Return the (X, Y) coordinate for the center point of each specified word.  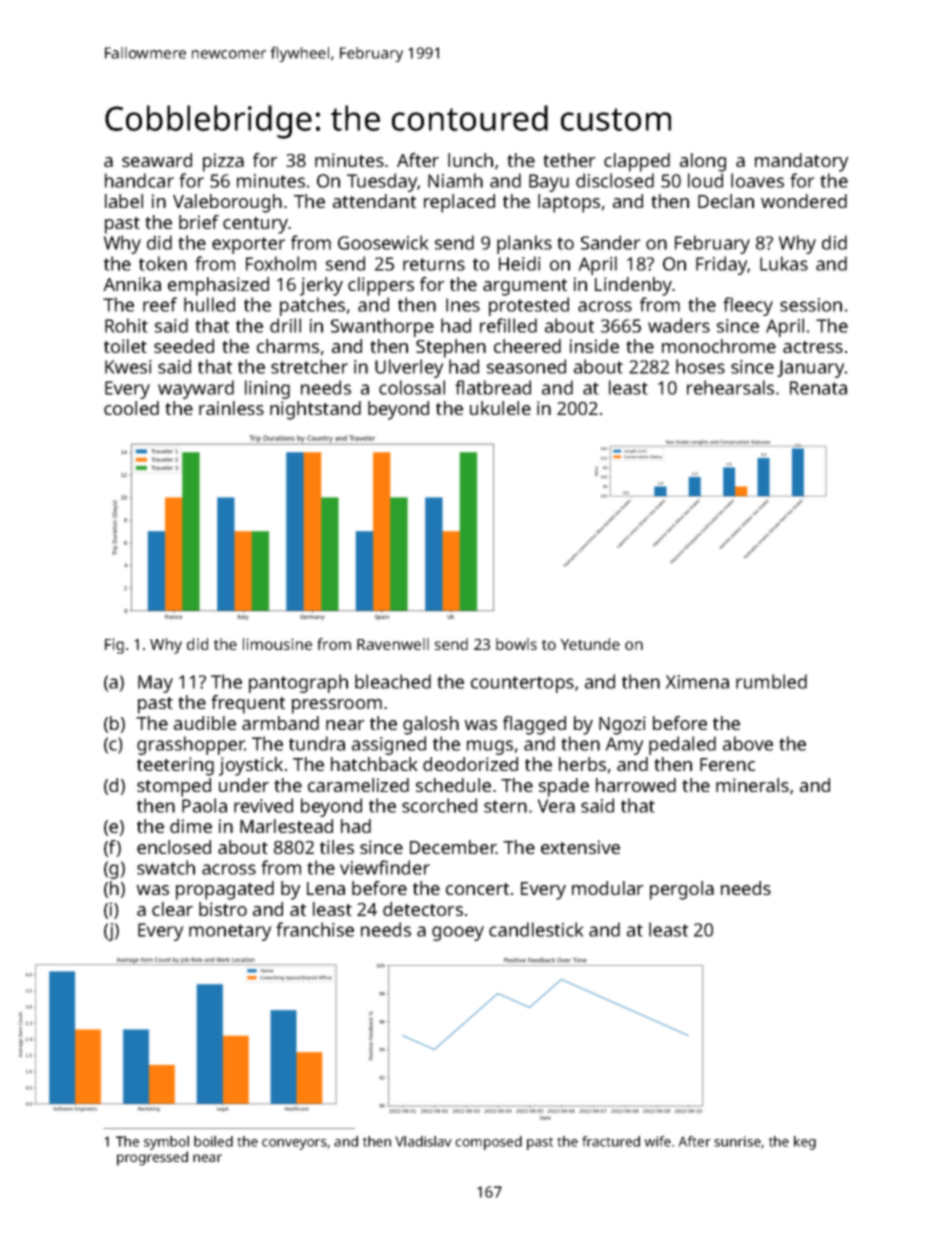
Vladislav (423, 1141)
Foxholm (281, 263)
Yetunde (590, 644)
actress (813, 347)
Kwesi (128, 367)
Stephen (451, 348)
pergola (682, 890)
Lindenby (633, 286)
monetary (230, 932)
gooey (458, 933)
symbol (166, 1143)
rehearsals (730, 387)
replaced (459, 203)
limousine (277, 644)
